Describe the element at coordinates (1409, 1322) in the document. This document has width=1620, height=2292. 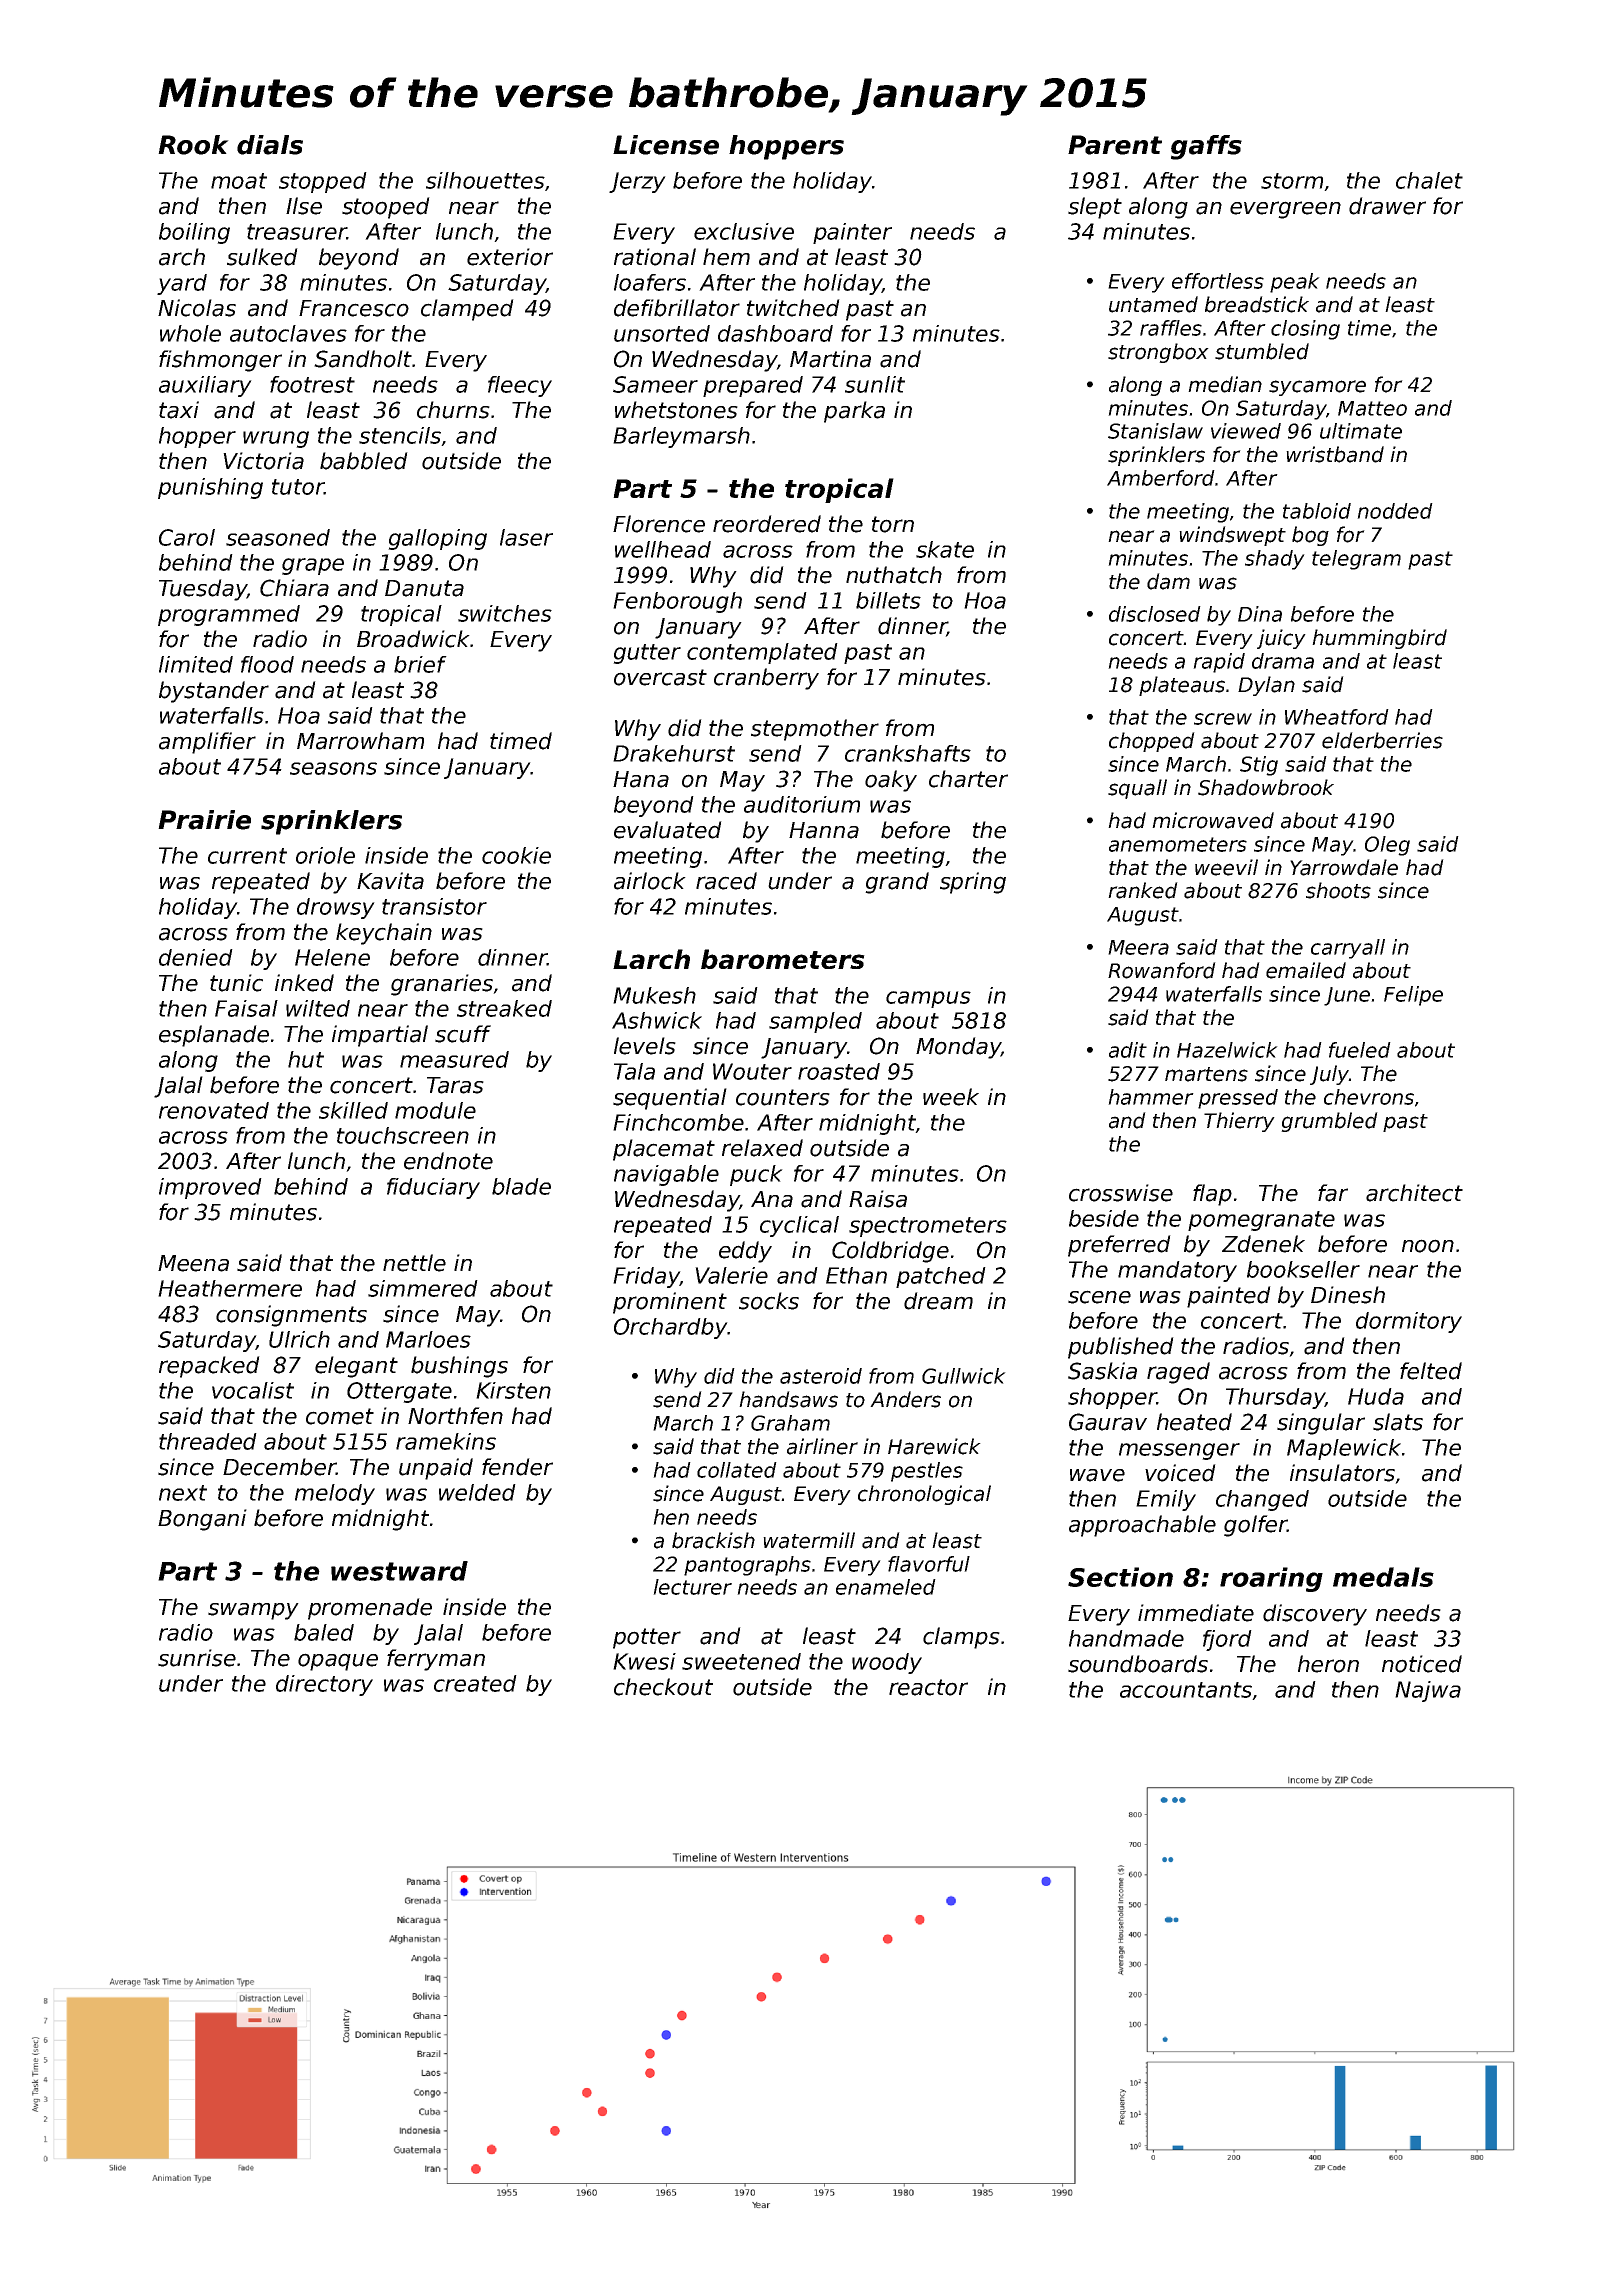
I see `dormitory` at that location.
